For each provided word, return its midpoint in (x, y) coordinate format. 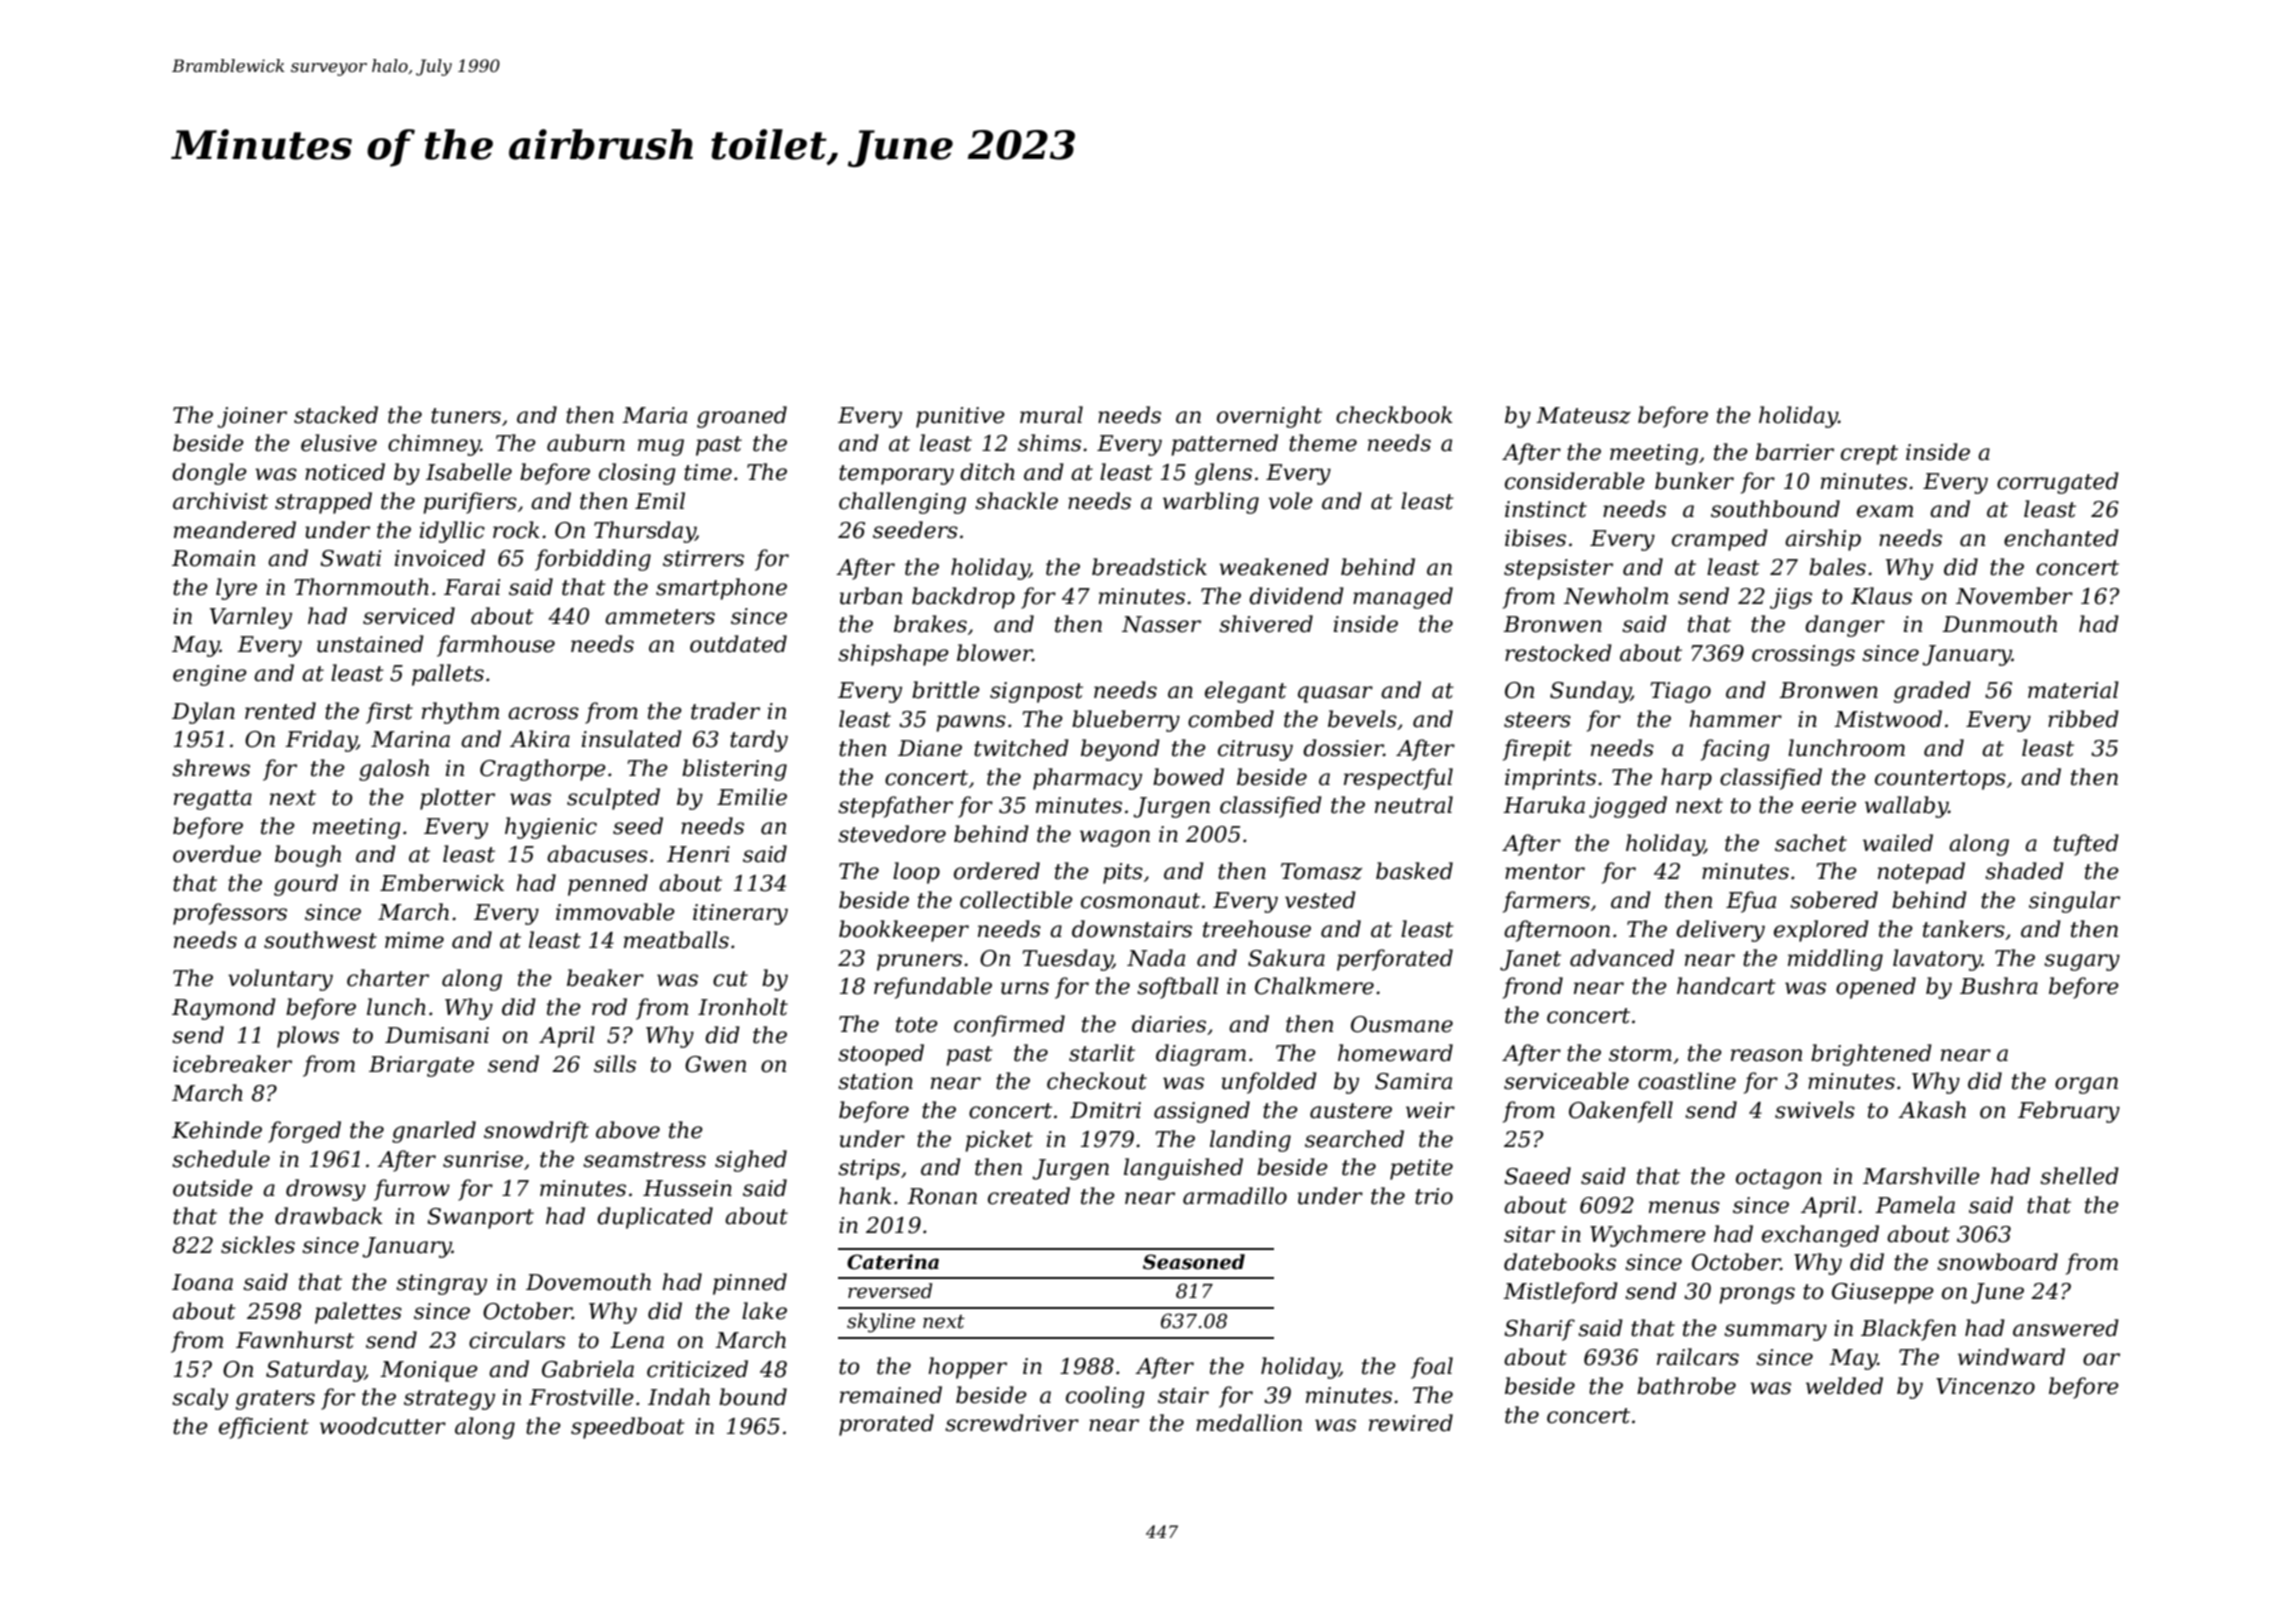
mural (1051, 415)
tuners (466, 416)
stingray (441, 1284)
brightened (1871, 1055)
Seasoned (1194, 1262)
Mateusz (1583, 415)
